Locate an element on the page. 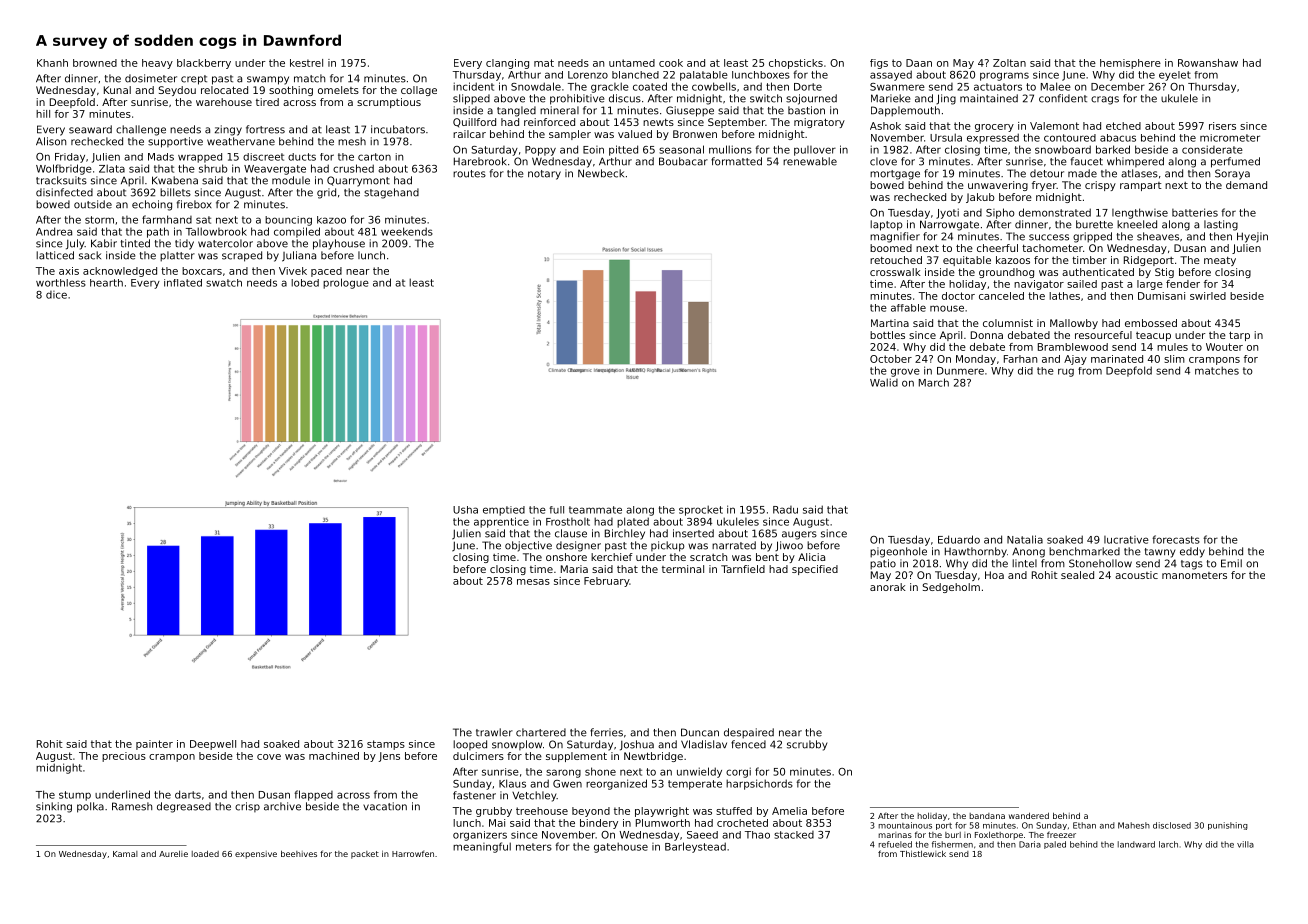 The height and width of the document is (924, 1308). prologue is located at coordinates (346, 283).
